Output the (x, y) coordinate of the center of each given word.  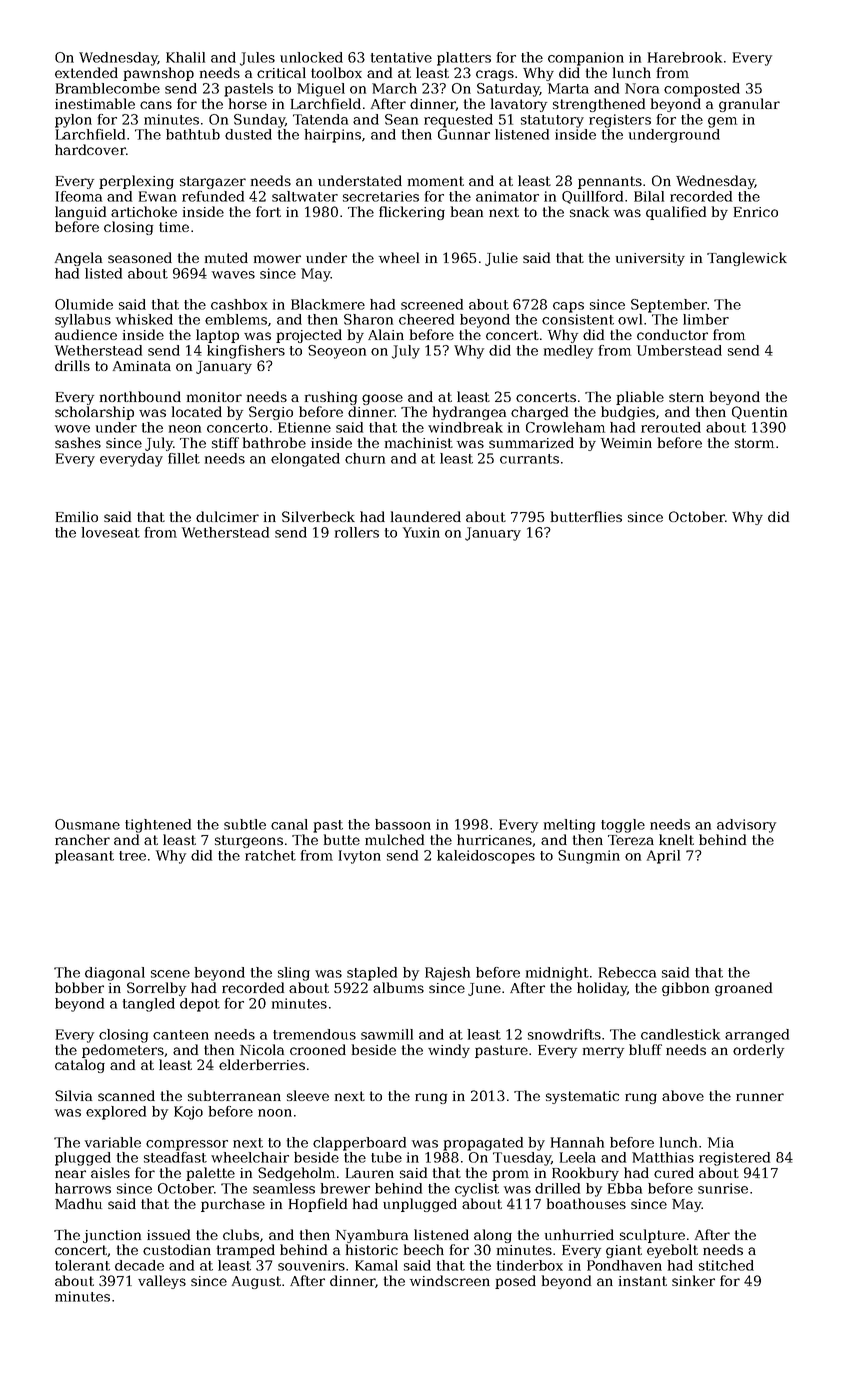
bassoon (403, 824)
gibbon (685, 989)
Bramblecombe (108, 88)
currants (529, 459)
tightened (158, 826)
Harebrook (685, 57)
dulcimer (227, 516)
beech (424, 1249)
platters (464, 59)
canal (289, 824)
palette (210, 1174)
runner (760, 1097)
